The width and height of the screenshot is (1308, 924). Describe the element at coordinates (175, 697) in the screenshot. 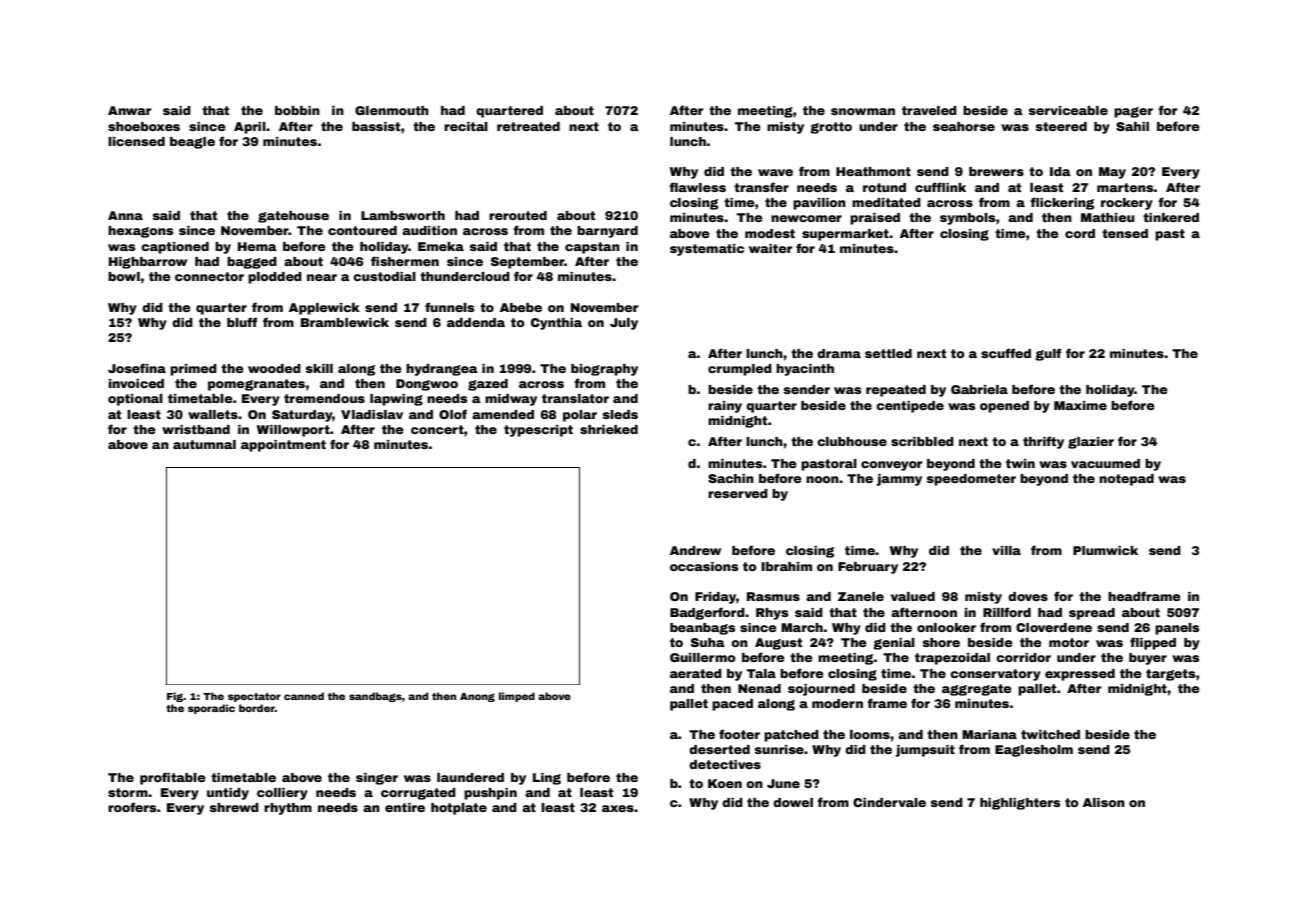

I see `Fig` at that location.
